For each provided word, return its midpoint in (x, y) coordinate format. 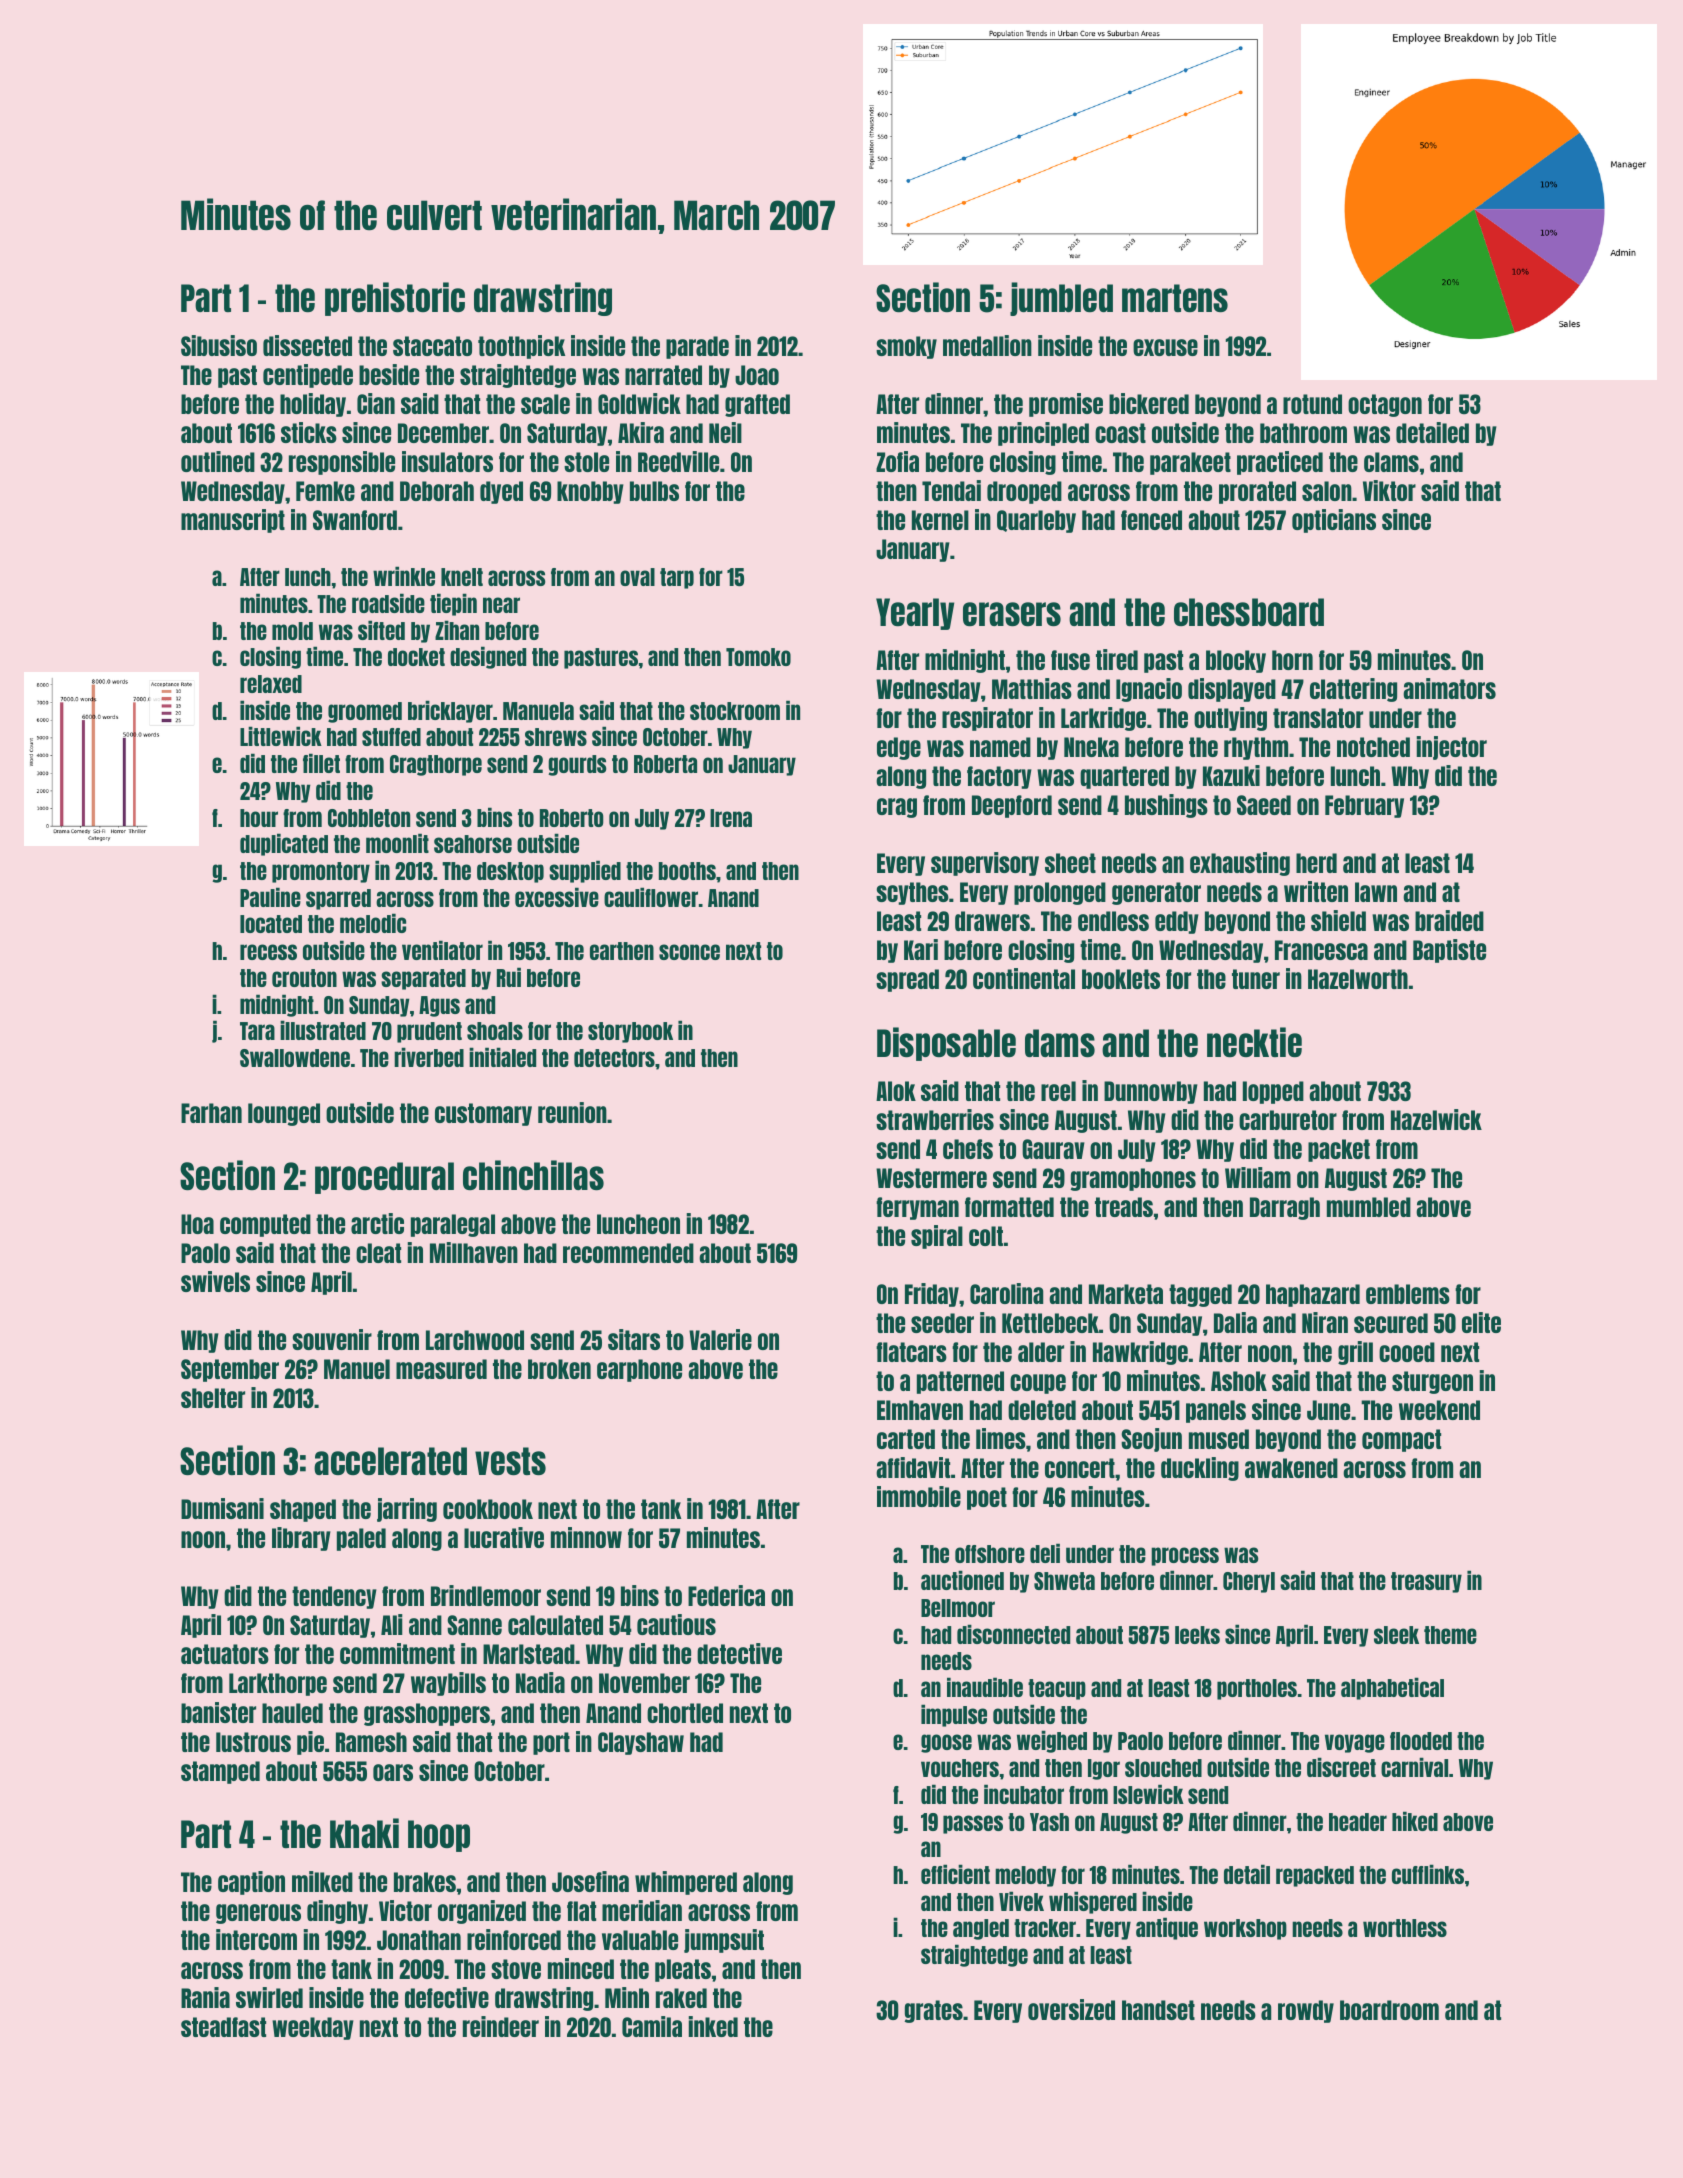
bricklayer (450, 711)
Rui (509, 977)
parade (697, 347)
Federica (726, 1595)
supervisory (985, 864)
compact (1401, 1440)
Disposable (946, 1044)
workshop (1245, 1929)
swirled (269, 1997)
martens (1175, 298)
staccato (432, 346)
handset (1158, 2010)
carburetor (1288, 1120)
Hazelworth (1358, 979)
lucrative (504, 1537)
